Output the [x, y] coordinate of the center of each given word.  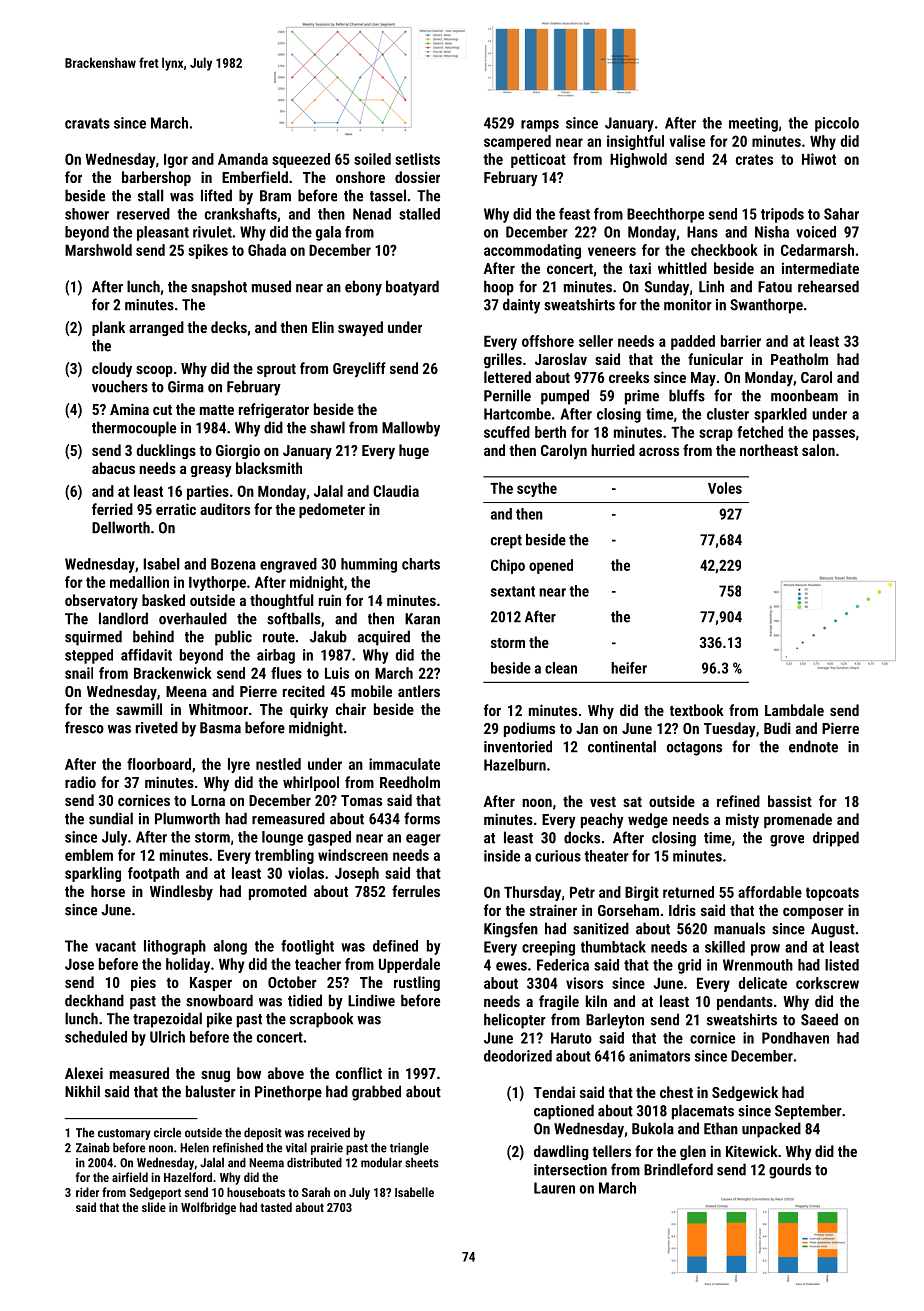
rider [87, 1192]
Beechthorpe [665, 215]
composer [813, 913]
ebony [363, 288]
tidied [305, 1000]
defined [395, 946]
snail [79, 673]
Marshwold [98, 250]
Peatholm [799, 359]
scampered [517, 142]
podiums [529, 729]
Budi [777, 728]
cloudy [112, 370]
